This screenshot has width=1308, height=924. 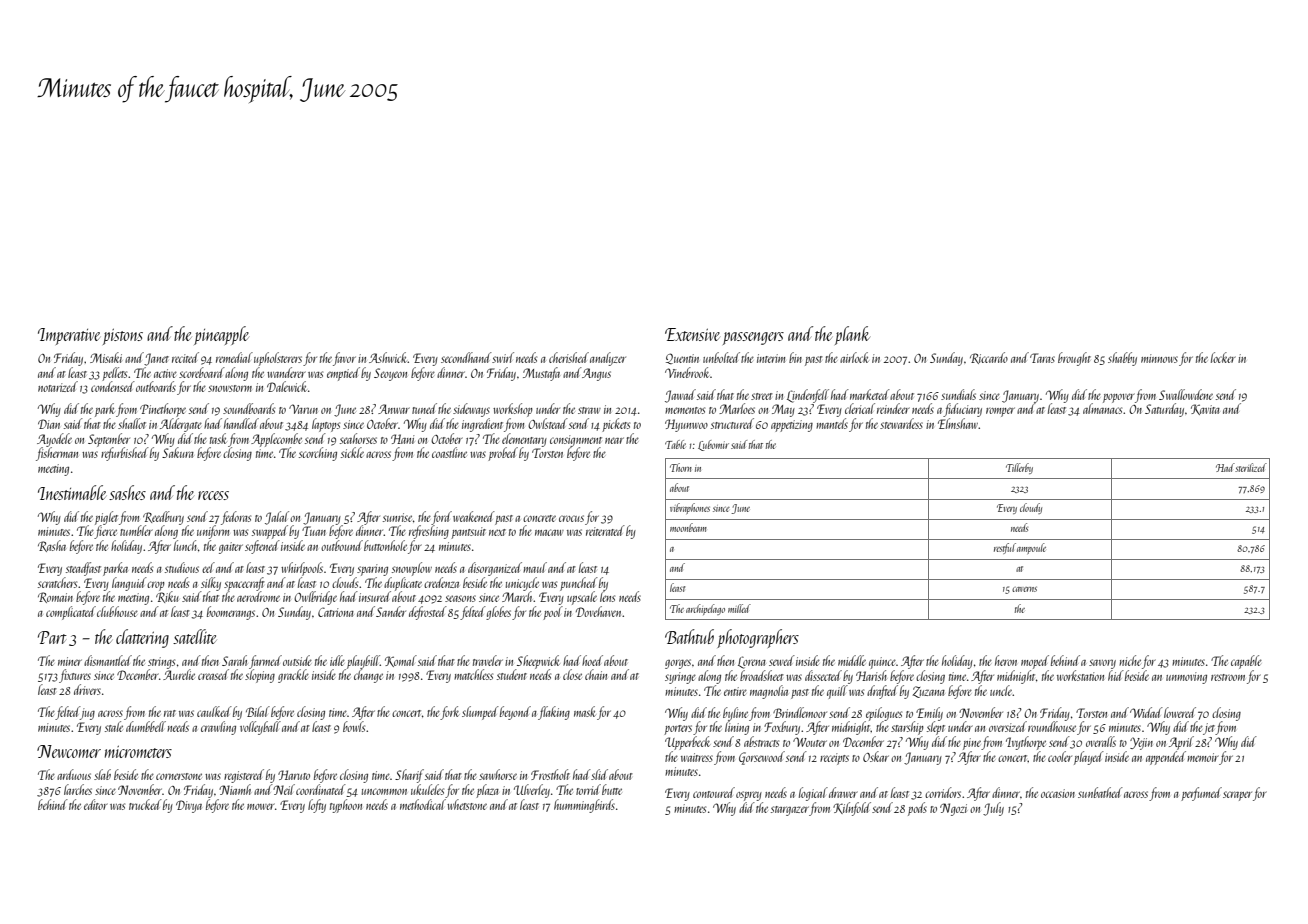 What do you see at coordinates (343, 374) in the screenshot?
I see `emptied` at bounding box center [343, 374].
